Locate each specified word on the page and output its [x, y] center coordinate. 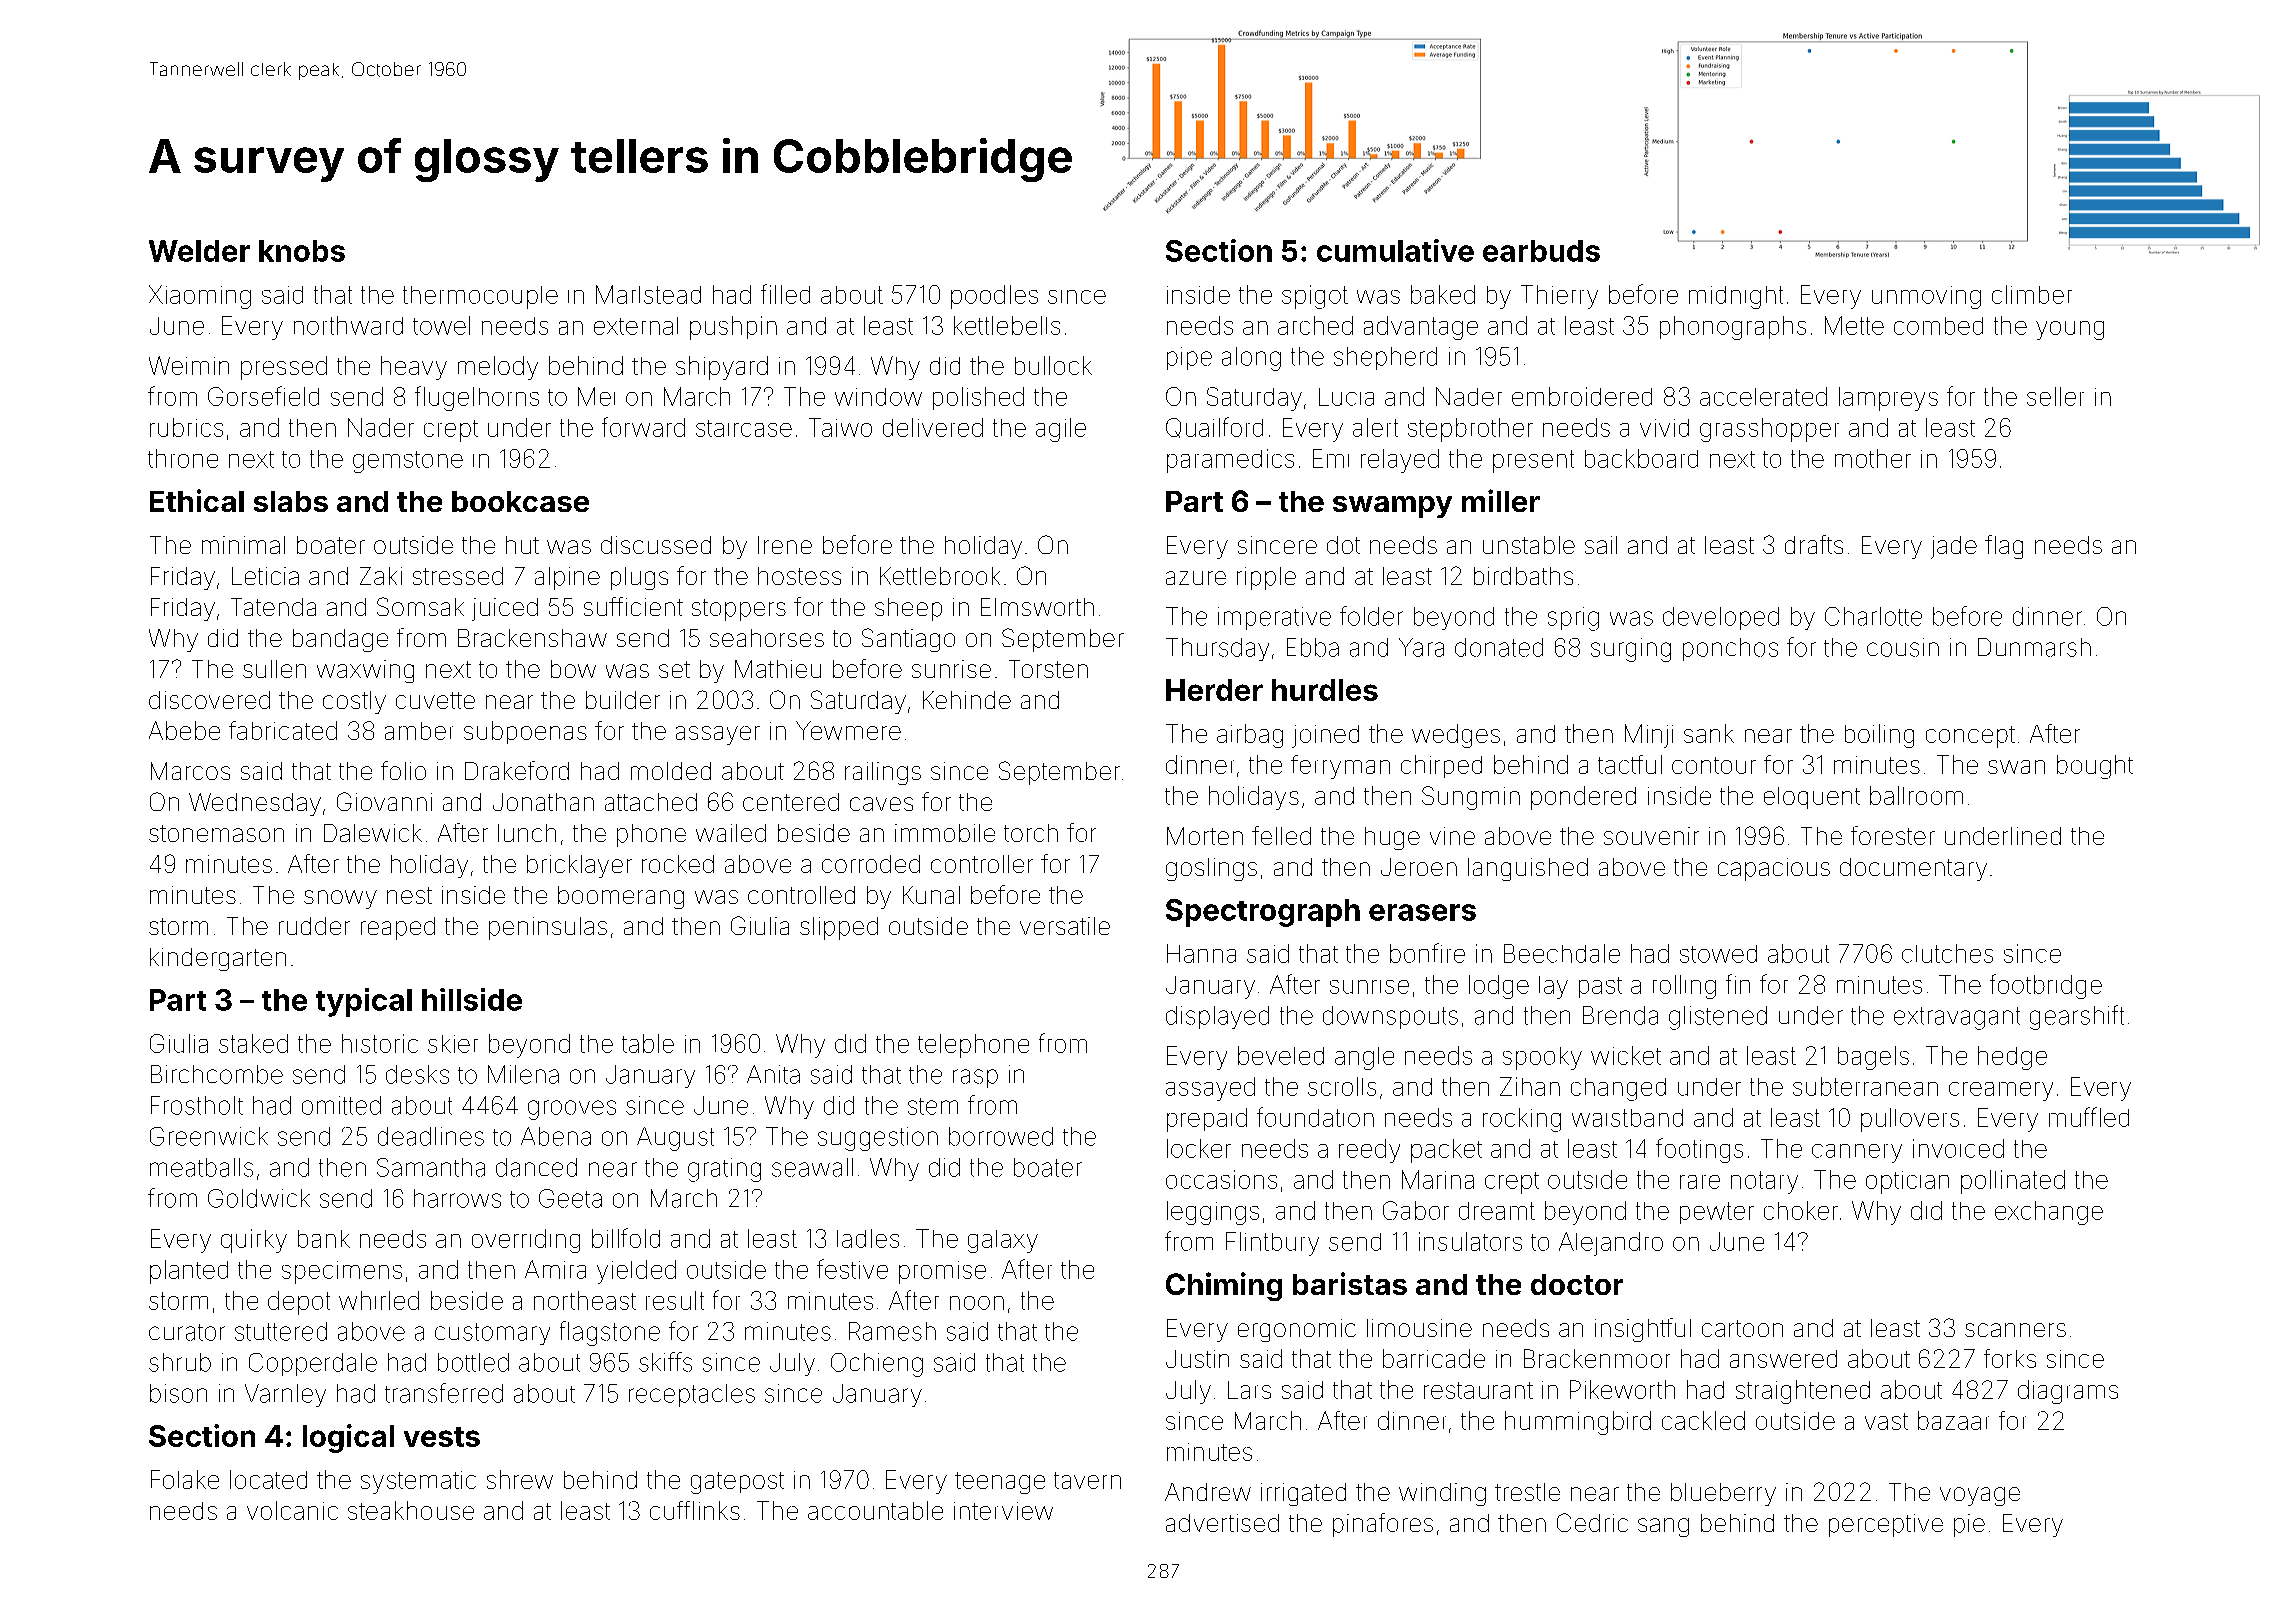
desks [417, 1074]
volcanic [292, 1510]
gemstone [408, 462]
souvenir [1651, 836]
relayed [1400, 461]
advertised [1222, 1523]
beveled [1281, 1055]
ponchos [1730, 649]
